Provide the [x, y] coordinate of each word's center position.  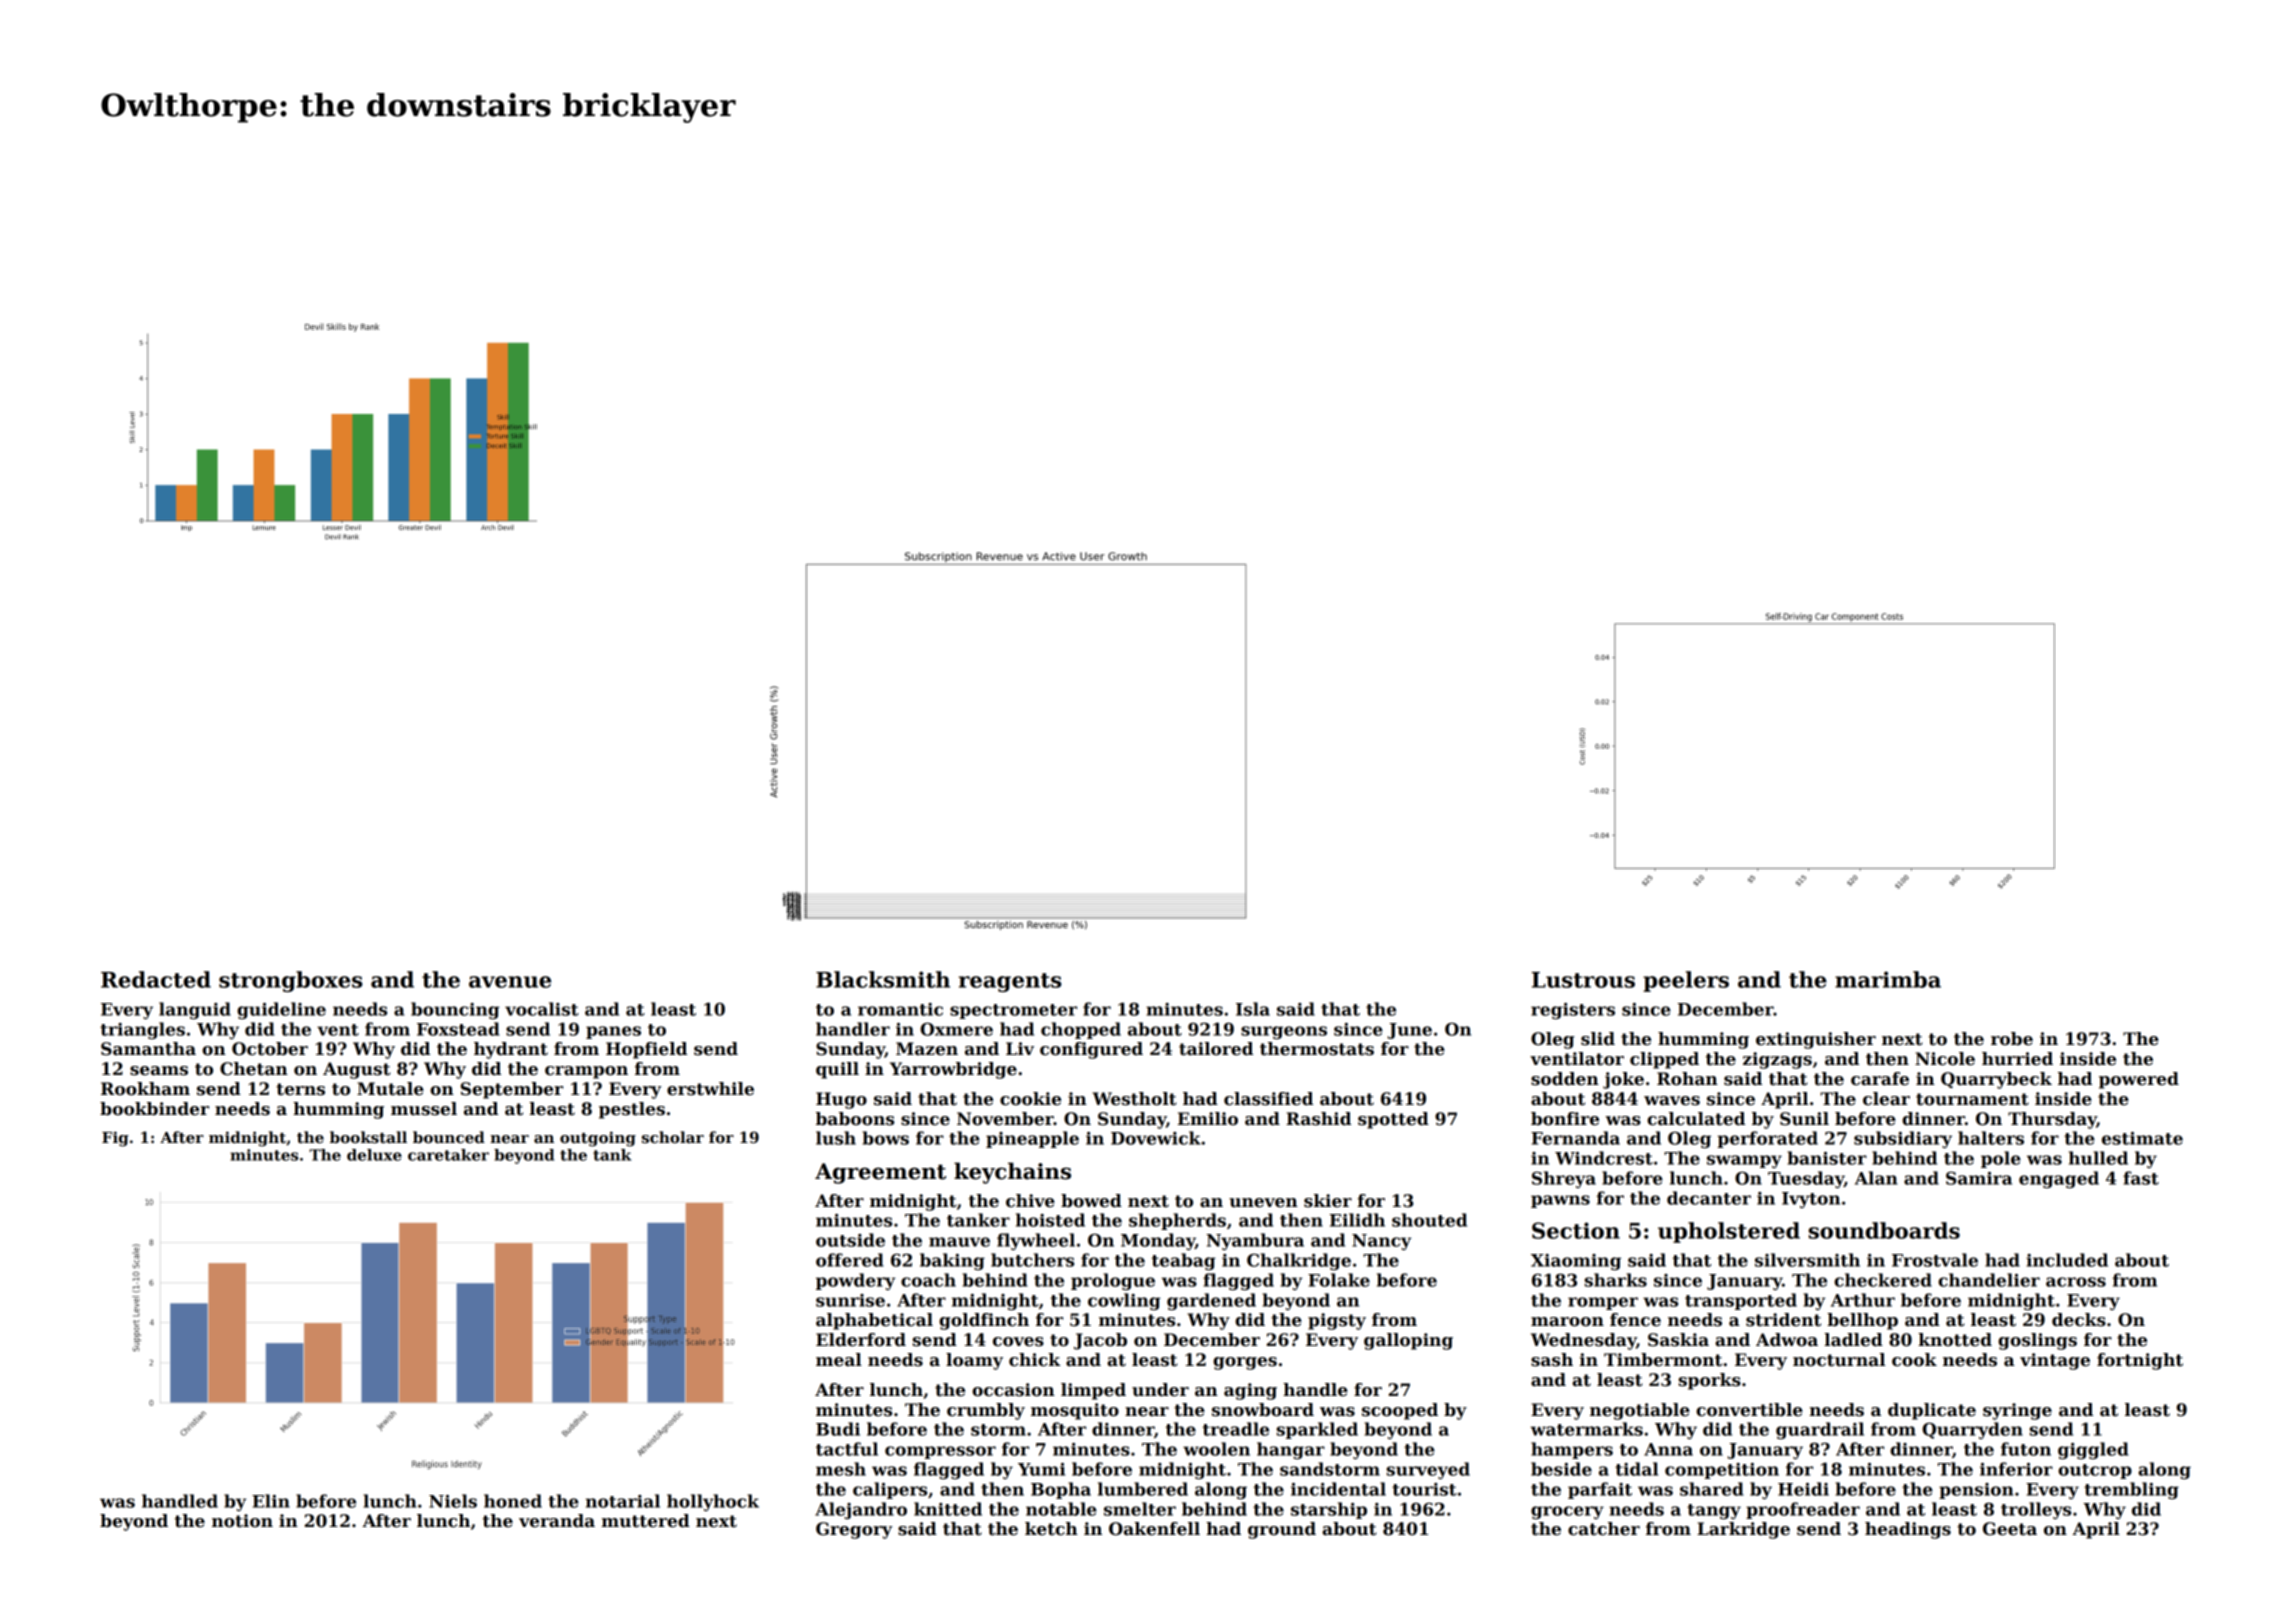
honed [513, 1501]
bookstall [368, 1137]
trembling [2131, 1490]
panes [613, 1032]
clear [1886, 1099]
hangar [1291, 1450]
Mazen [927, 1049]
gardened [1211, 1301]
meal [839, 1360]
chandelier [1989, 1280]
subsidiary [1903, 1139]
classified [1268, 1099]
